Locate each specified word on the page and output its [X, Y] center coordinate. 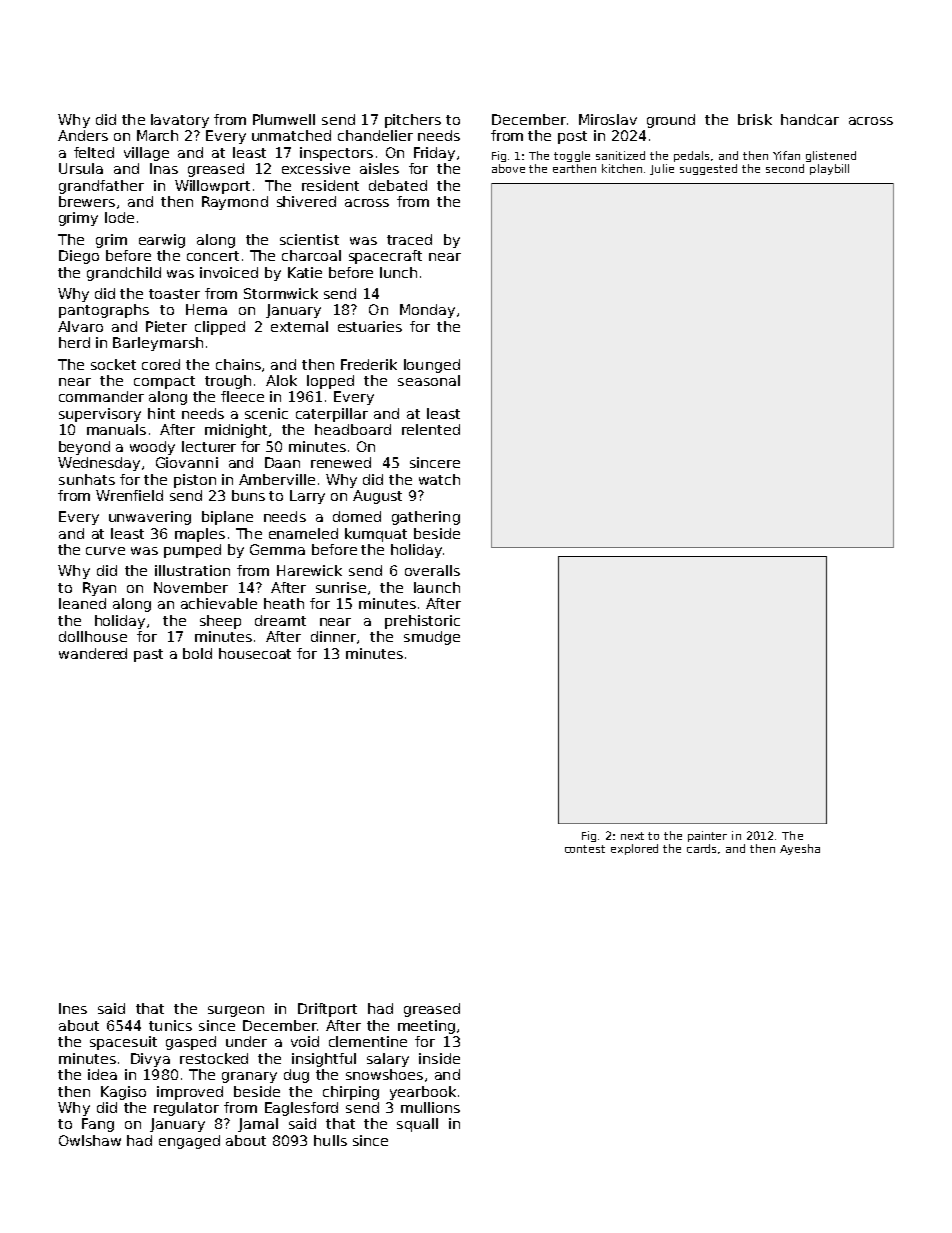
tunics [170, 1025]
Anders [83, 135]
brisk [755, 119]
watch [439, 479]
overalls [432, 570]
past [148, 655]
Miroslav [608, 119]
